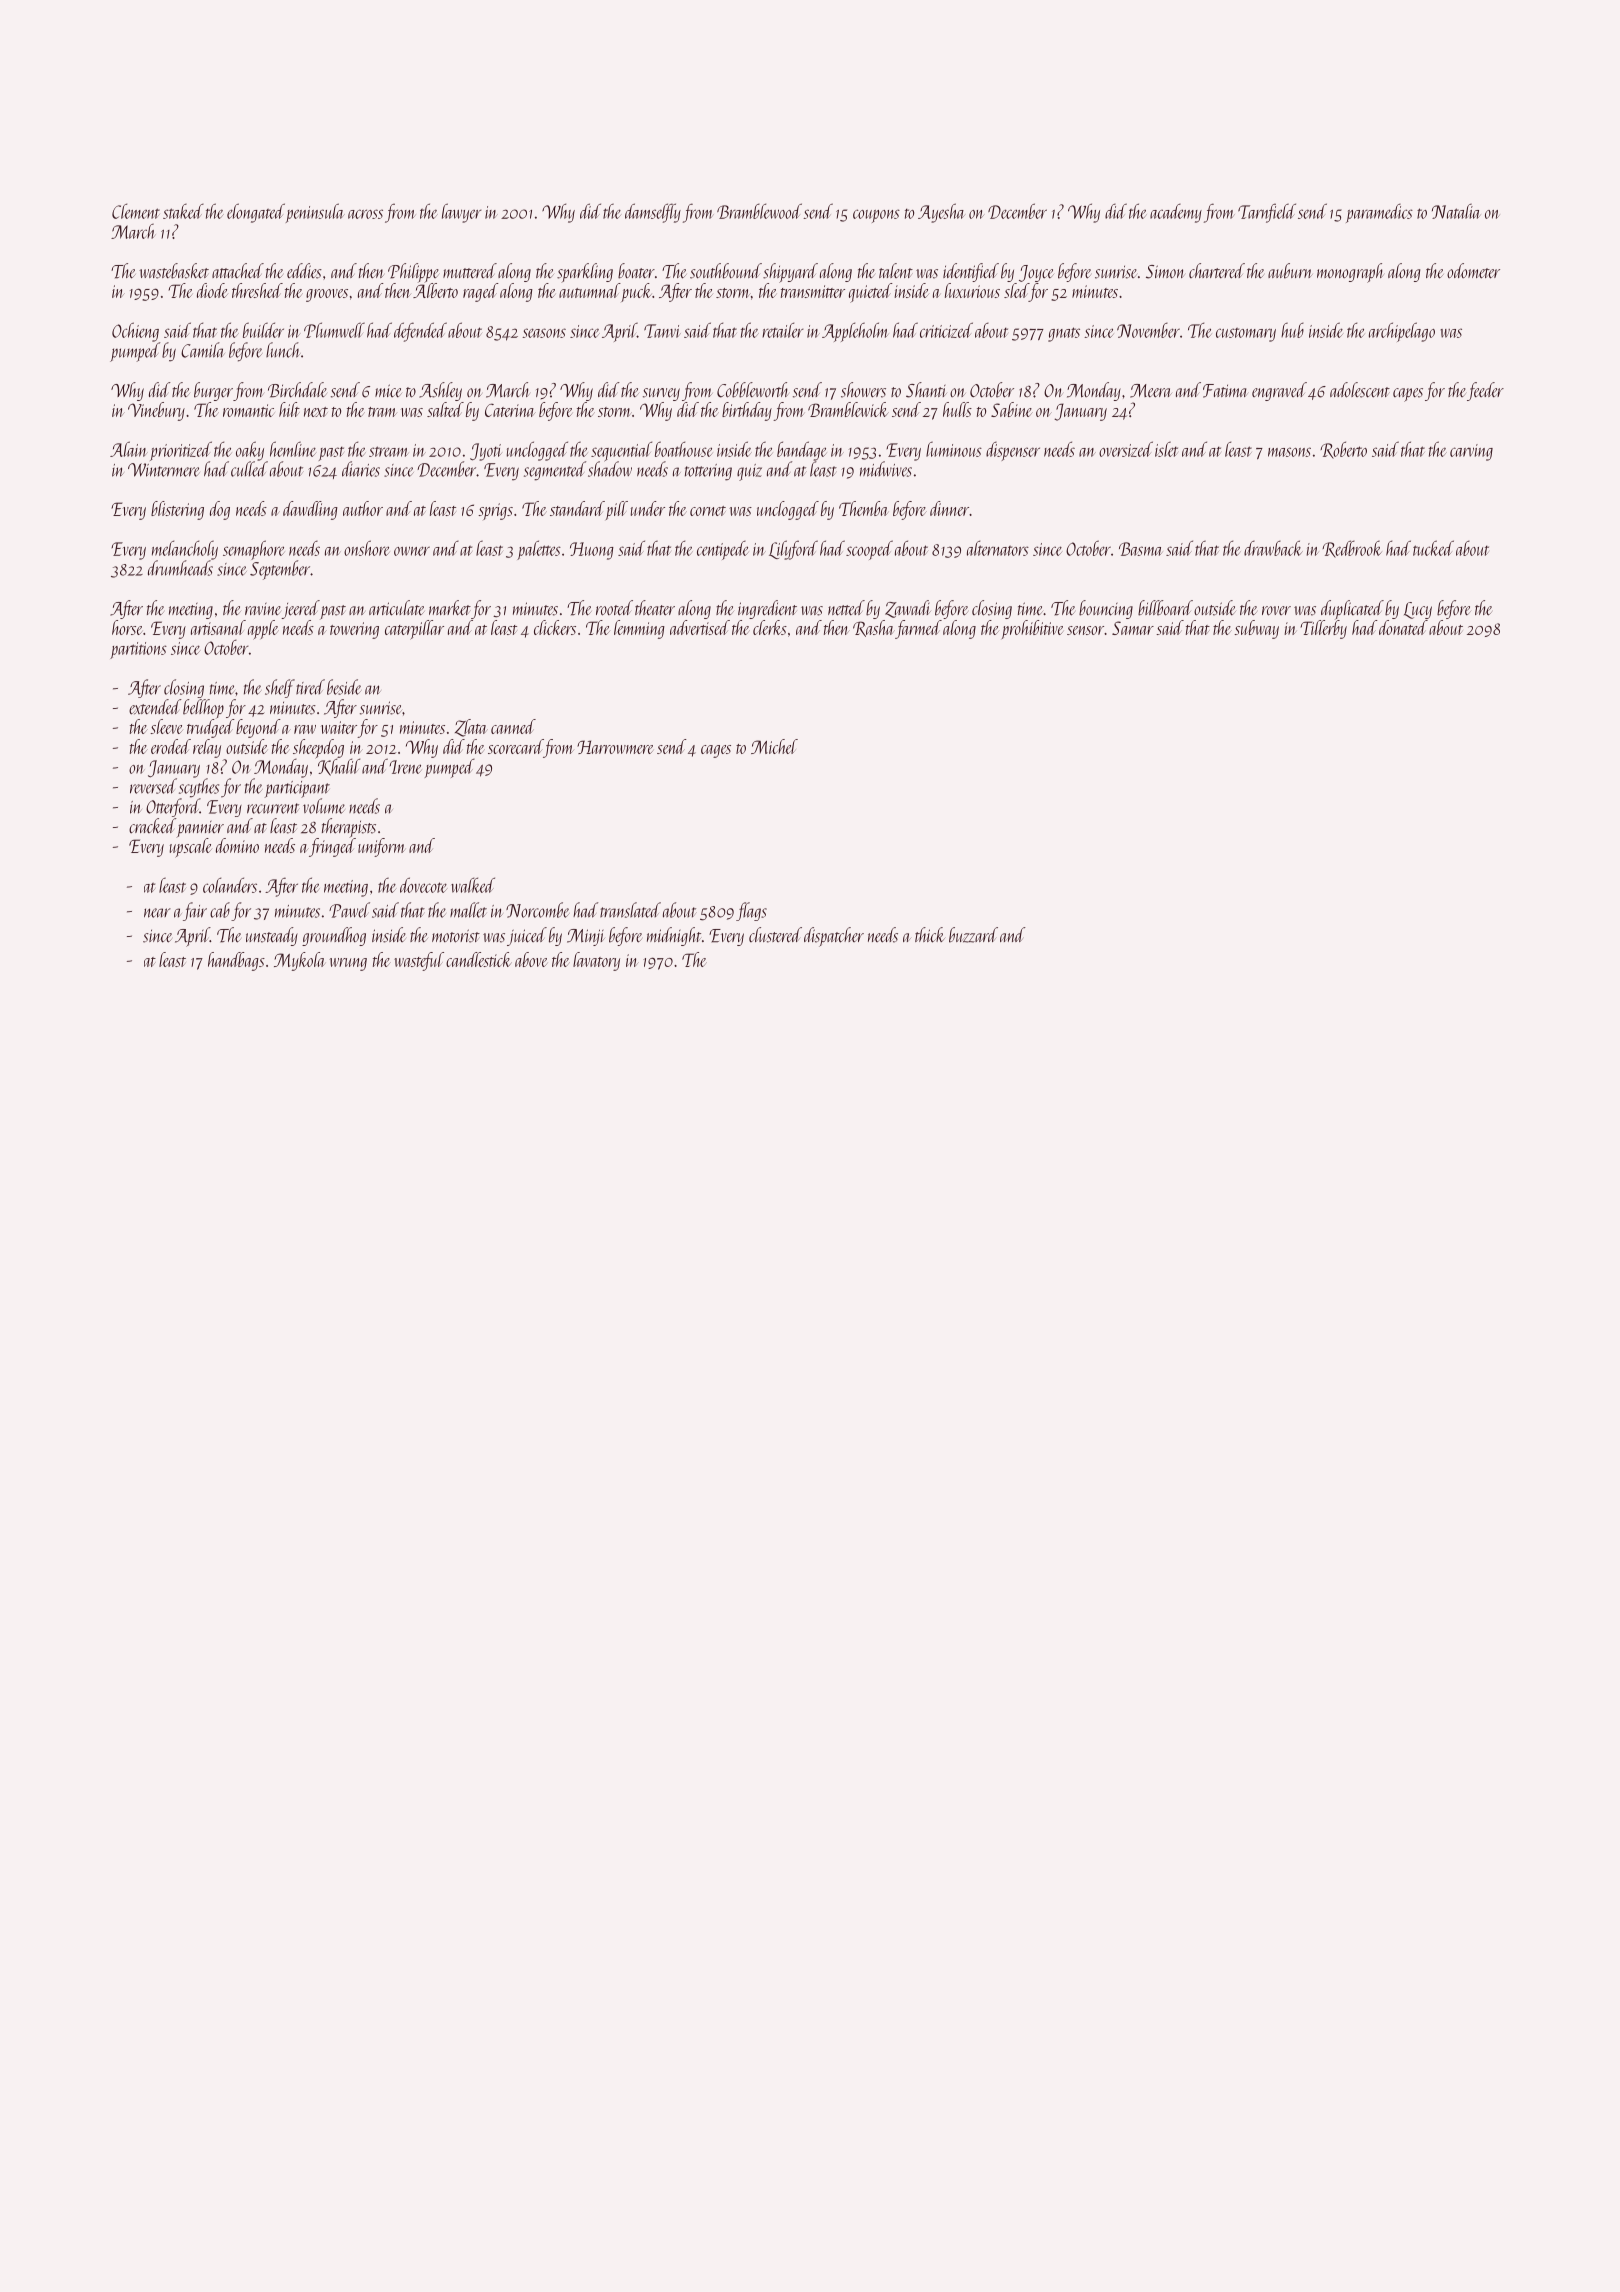 The height and width of the screenshot is (2292, 1620). I want to click on sensor, so click(1085, 630).
